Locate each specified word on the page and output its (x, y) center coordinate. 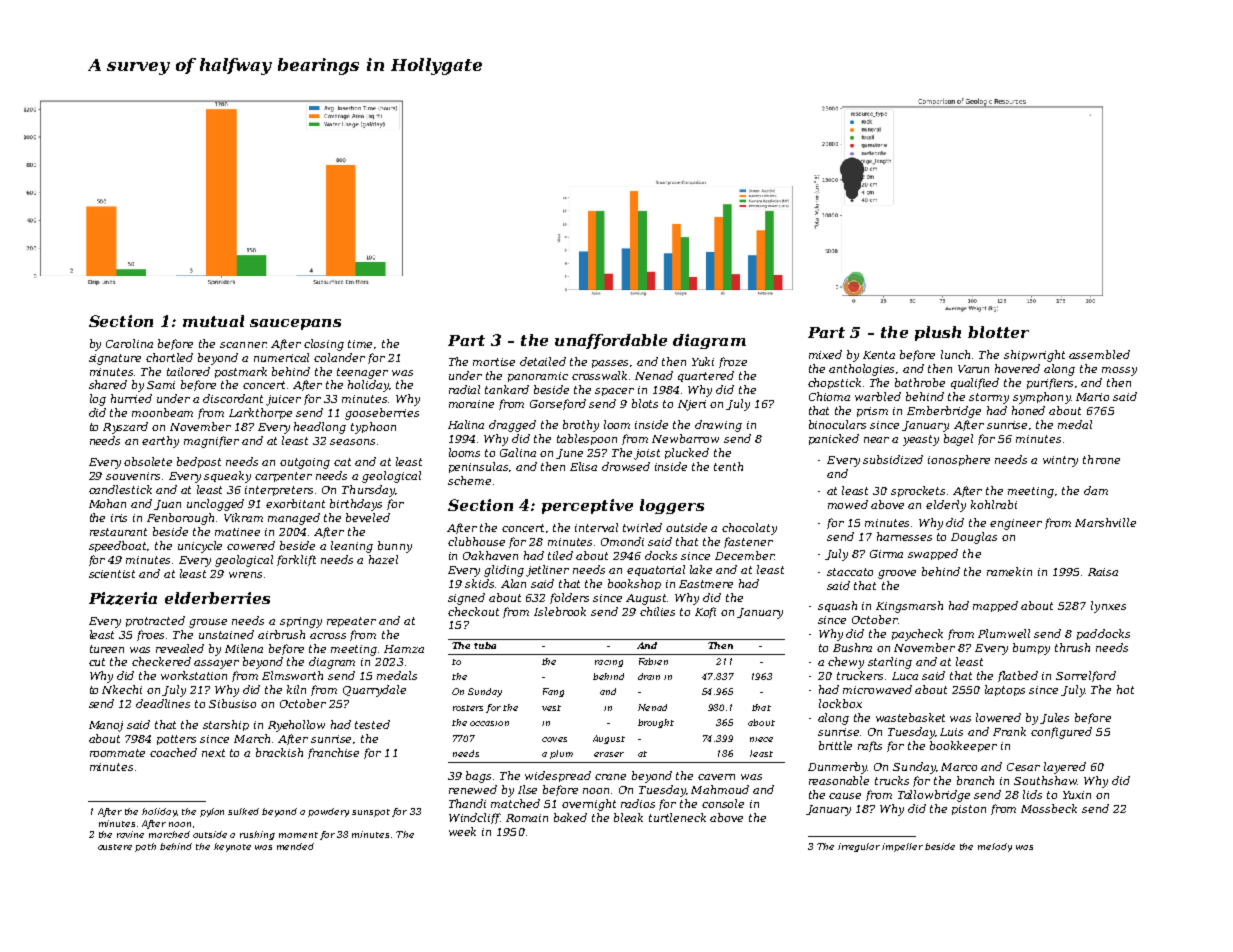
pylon (212, 812)
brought (656, 723)
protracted (155, 621)
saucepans (295, 324)
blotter (998, 332)
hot (1125, 689)
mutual (213, 321)
